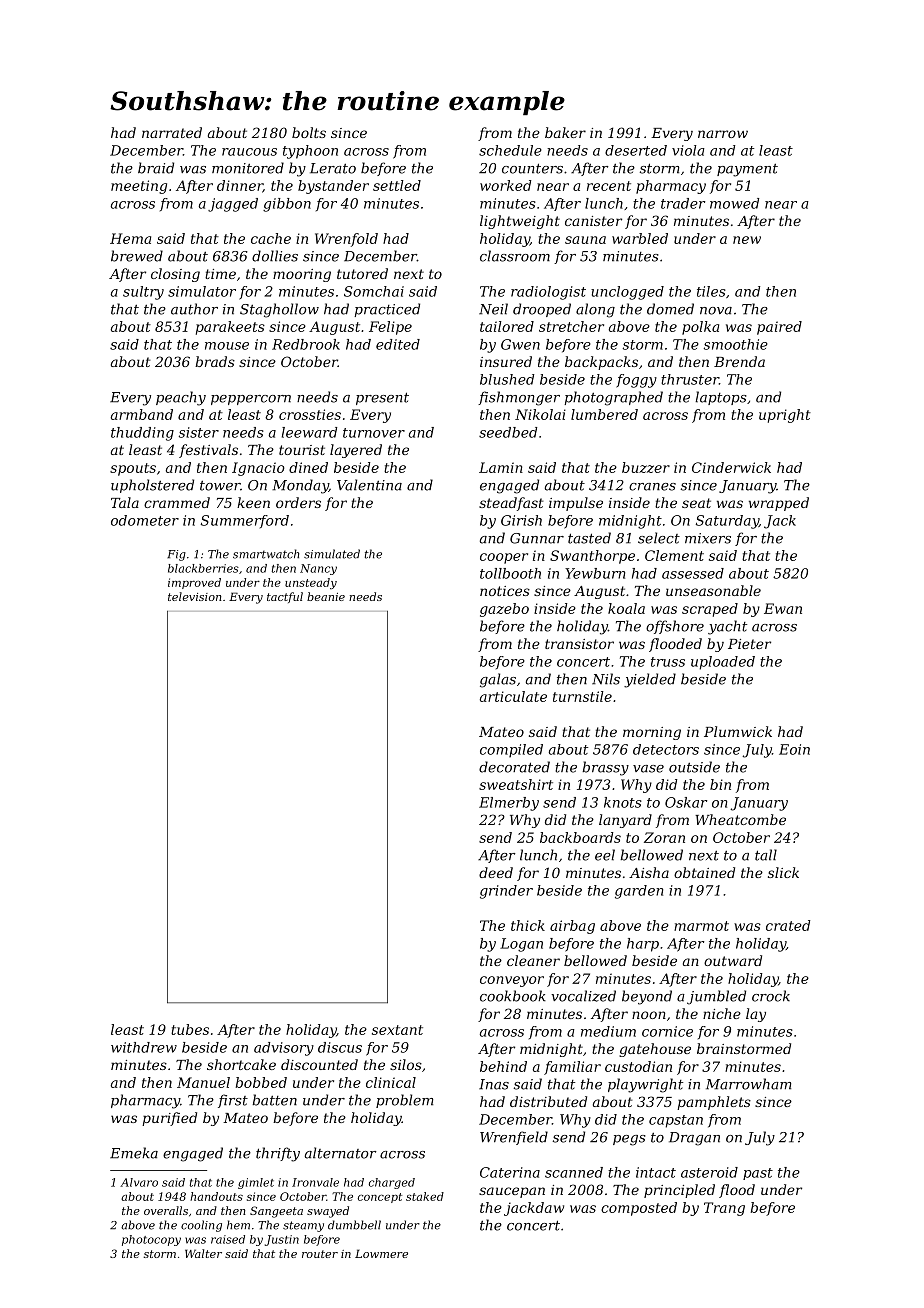 This screenshot has width=924, height=1308. I want to click on saucepan, so click(512, 1192).
